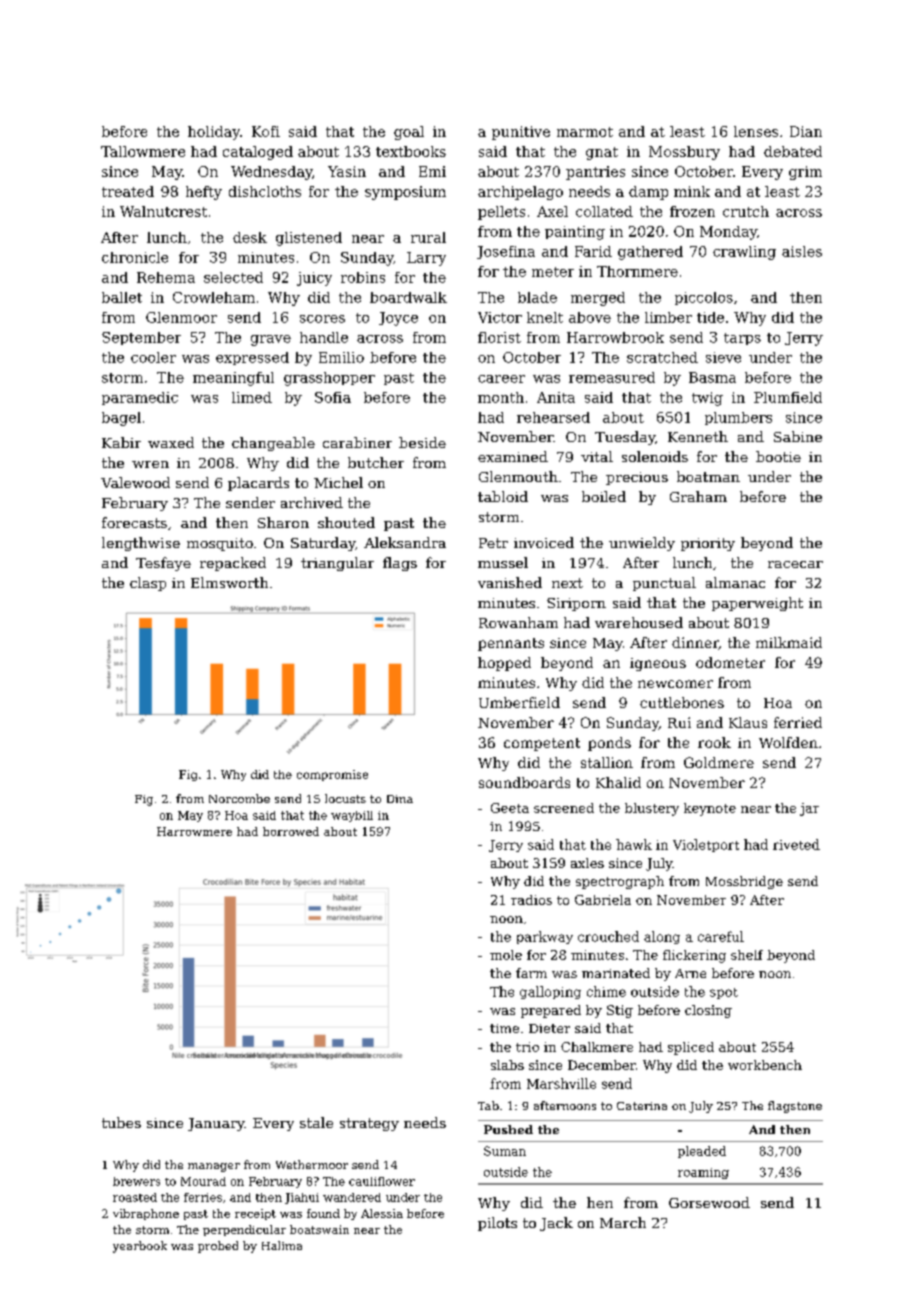  Describe the element at coordinates (789, 642) in the screenshot. I see `milkmaid` at that location.
